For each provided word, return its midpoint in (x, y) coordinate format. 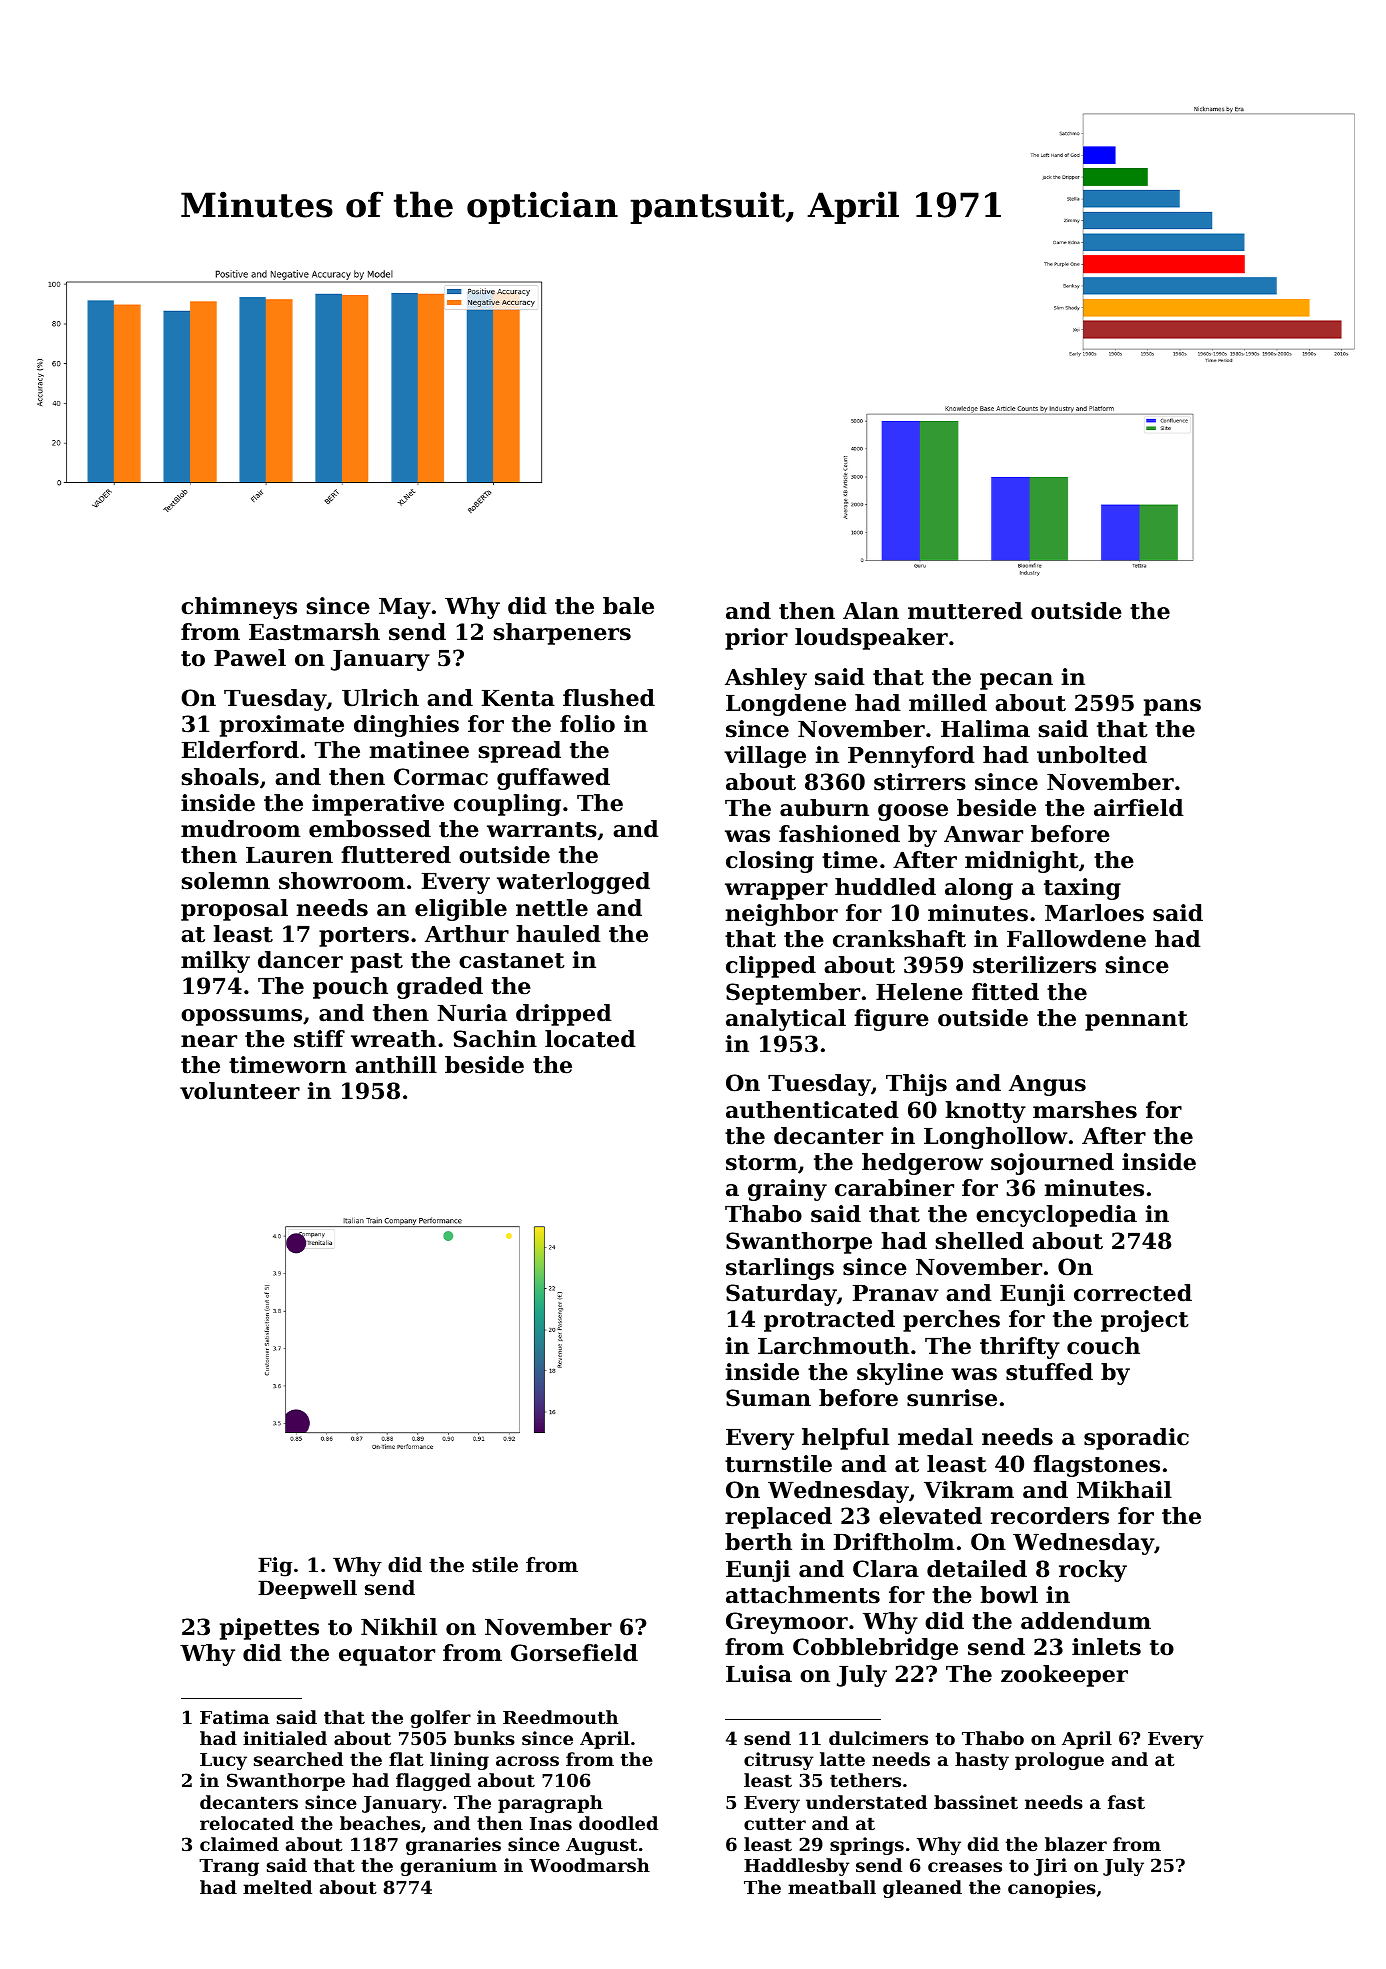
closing (770, 862)
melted (277, 1887)
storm (762, 1163)
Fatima (235, 1717)
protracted (829, 1321)
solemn (226, 881)
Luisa (759, 1674)
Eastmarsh (314, 632)
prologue (1059, 1761)
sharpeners (562, 634)
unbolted (1092, 755)
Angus (1047, 1085)
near (209, 1041)
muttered (965, 611)
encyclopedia (1056, 1216)
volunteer (240, 1091)
